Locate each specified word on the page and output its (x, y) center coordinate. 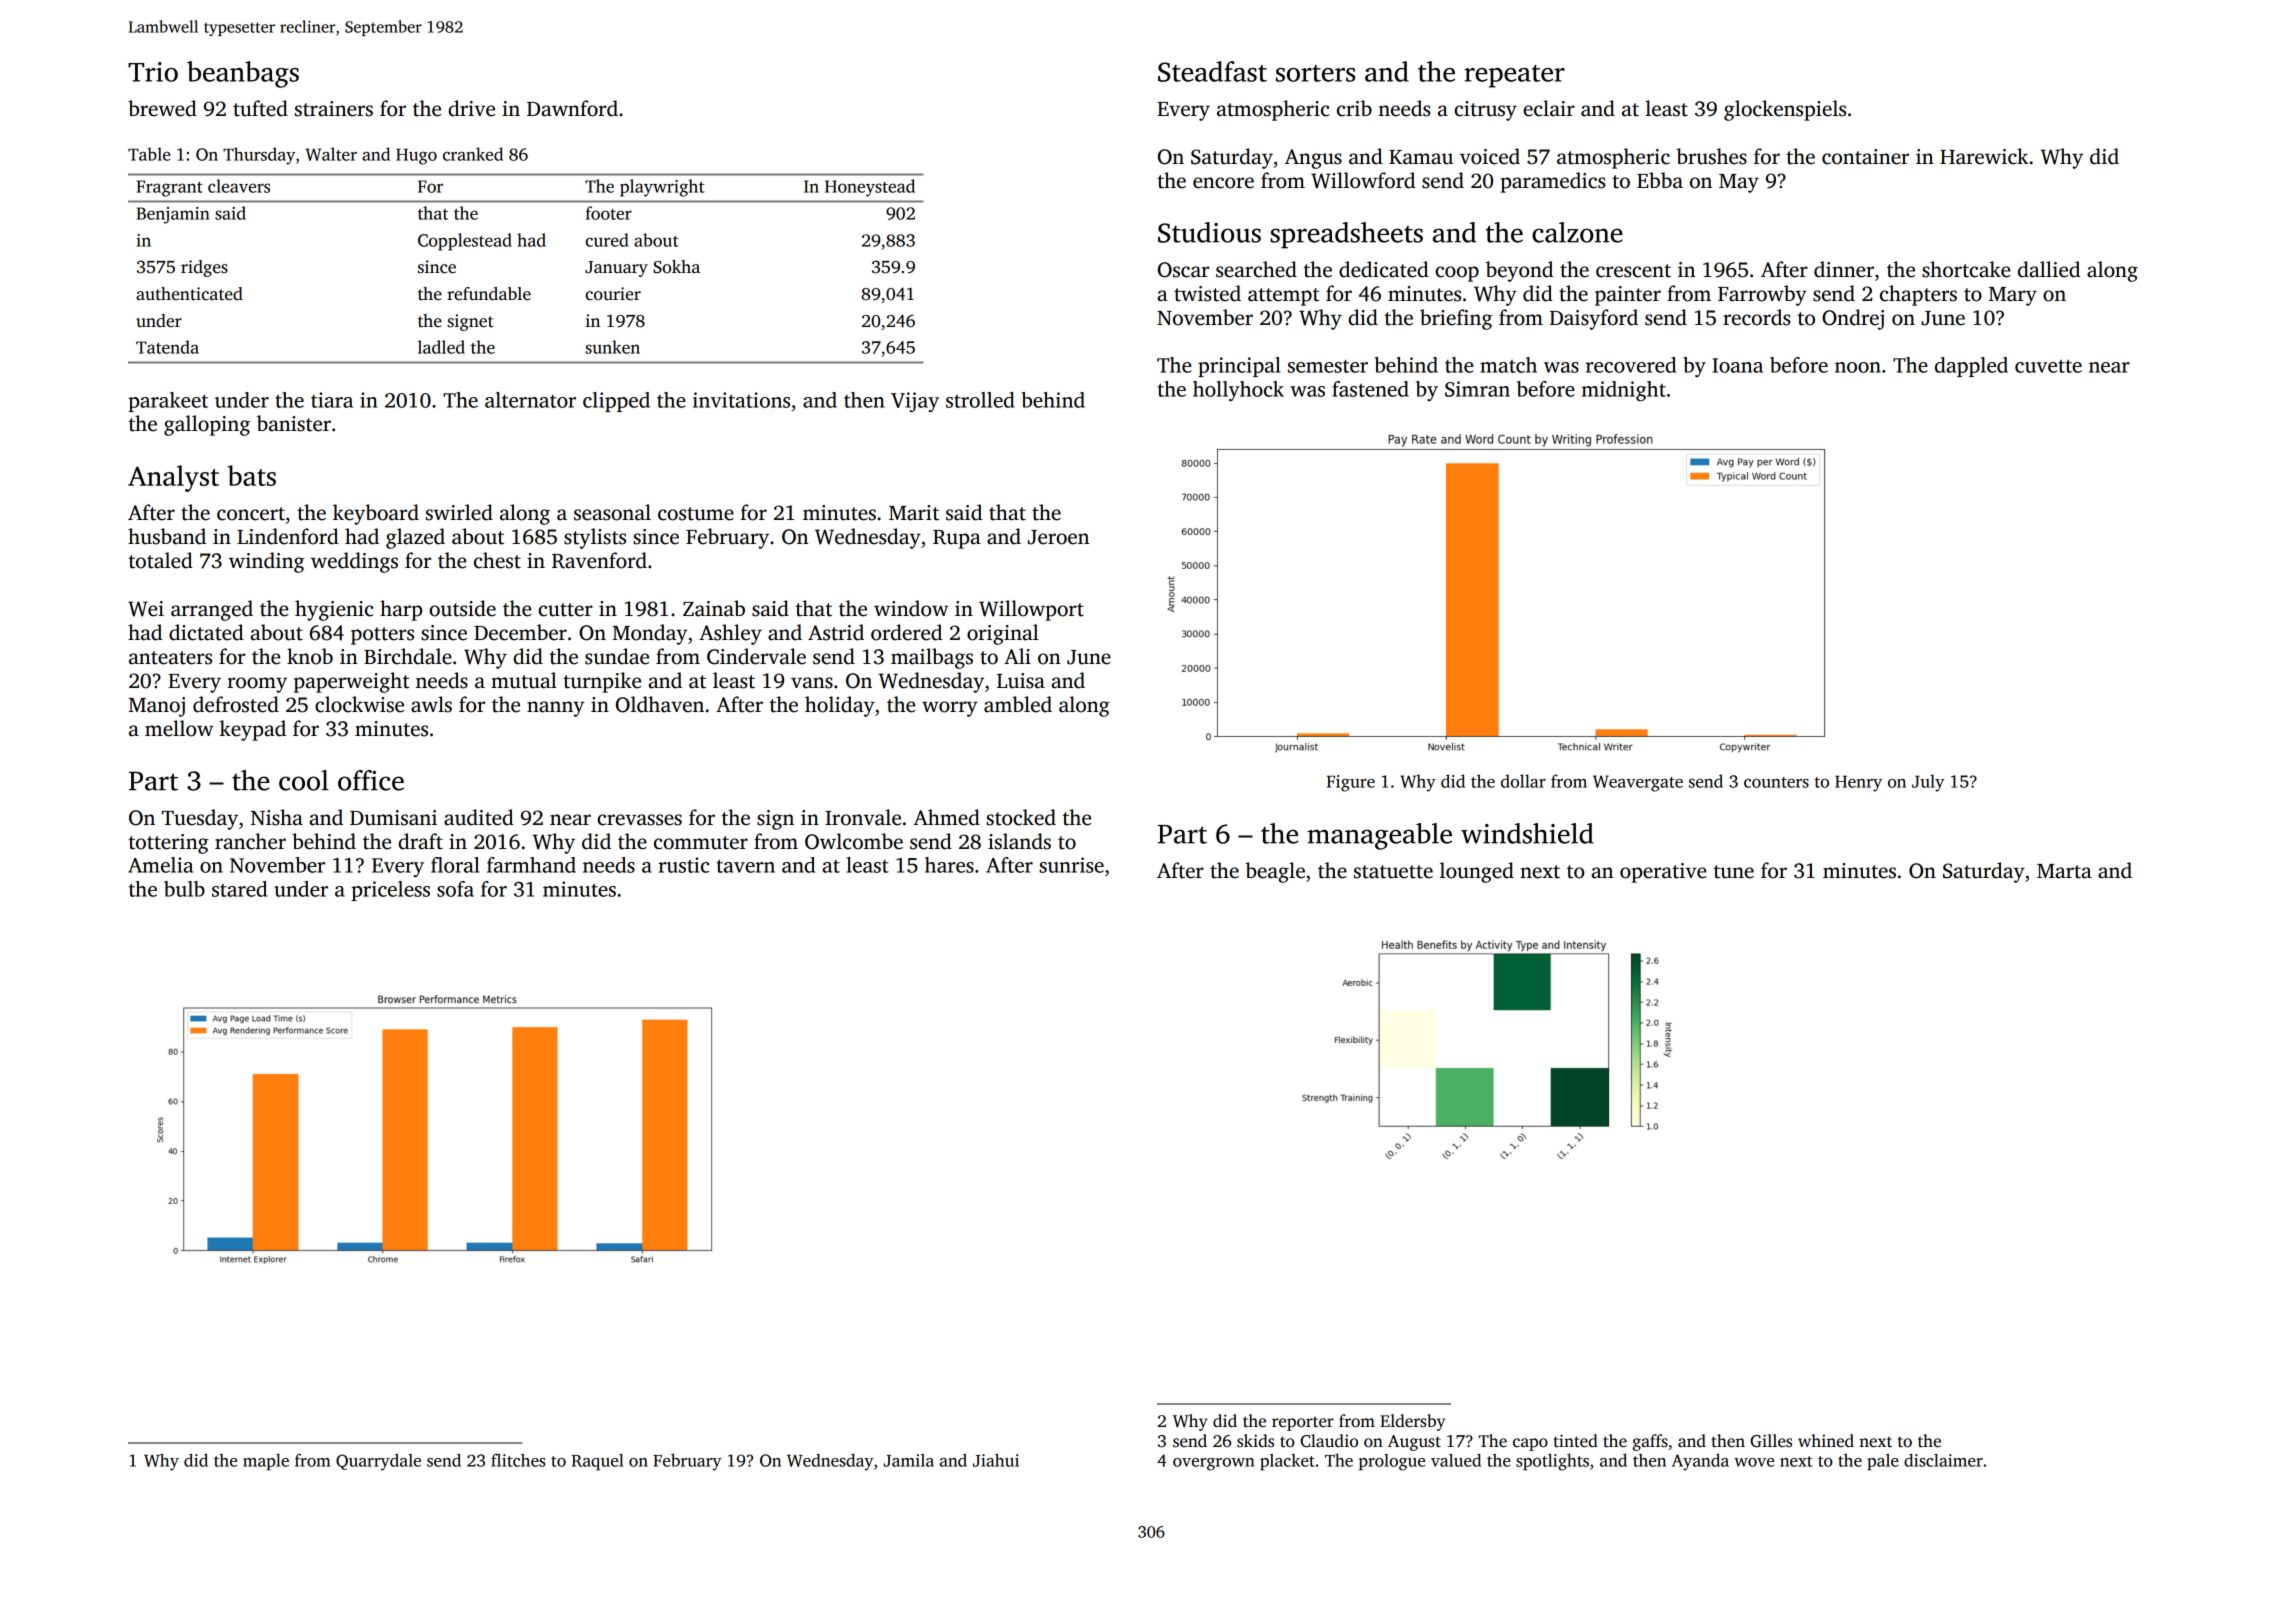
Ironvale (863, 817)
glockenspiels (1785, 110)
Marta (2064, 871)
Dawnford (572, 108)
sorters (1315, 73)
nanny (555, 709)
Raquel (597, 1462)
